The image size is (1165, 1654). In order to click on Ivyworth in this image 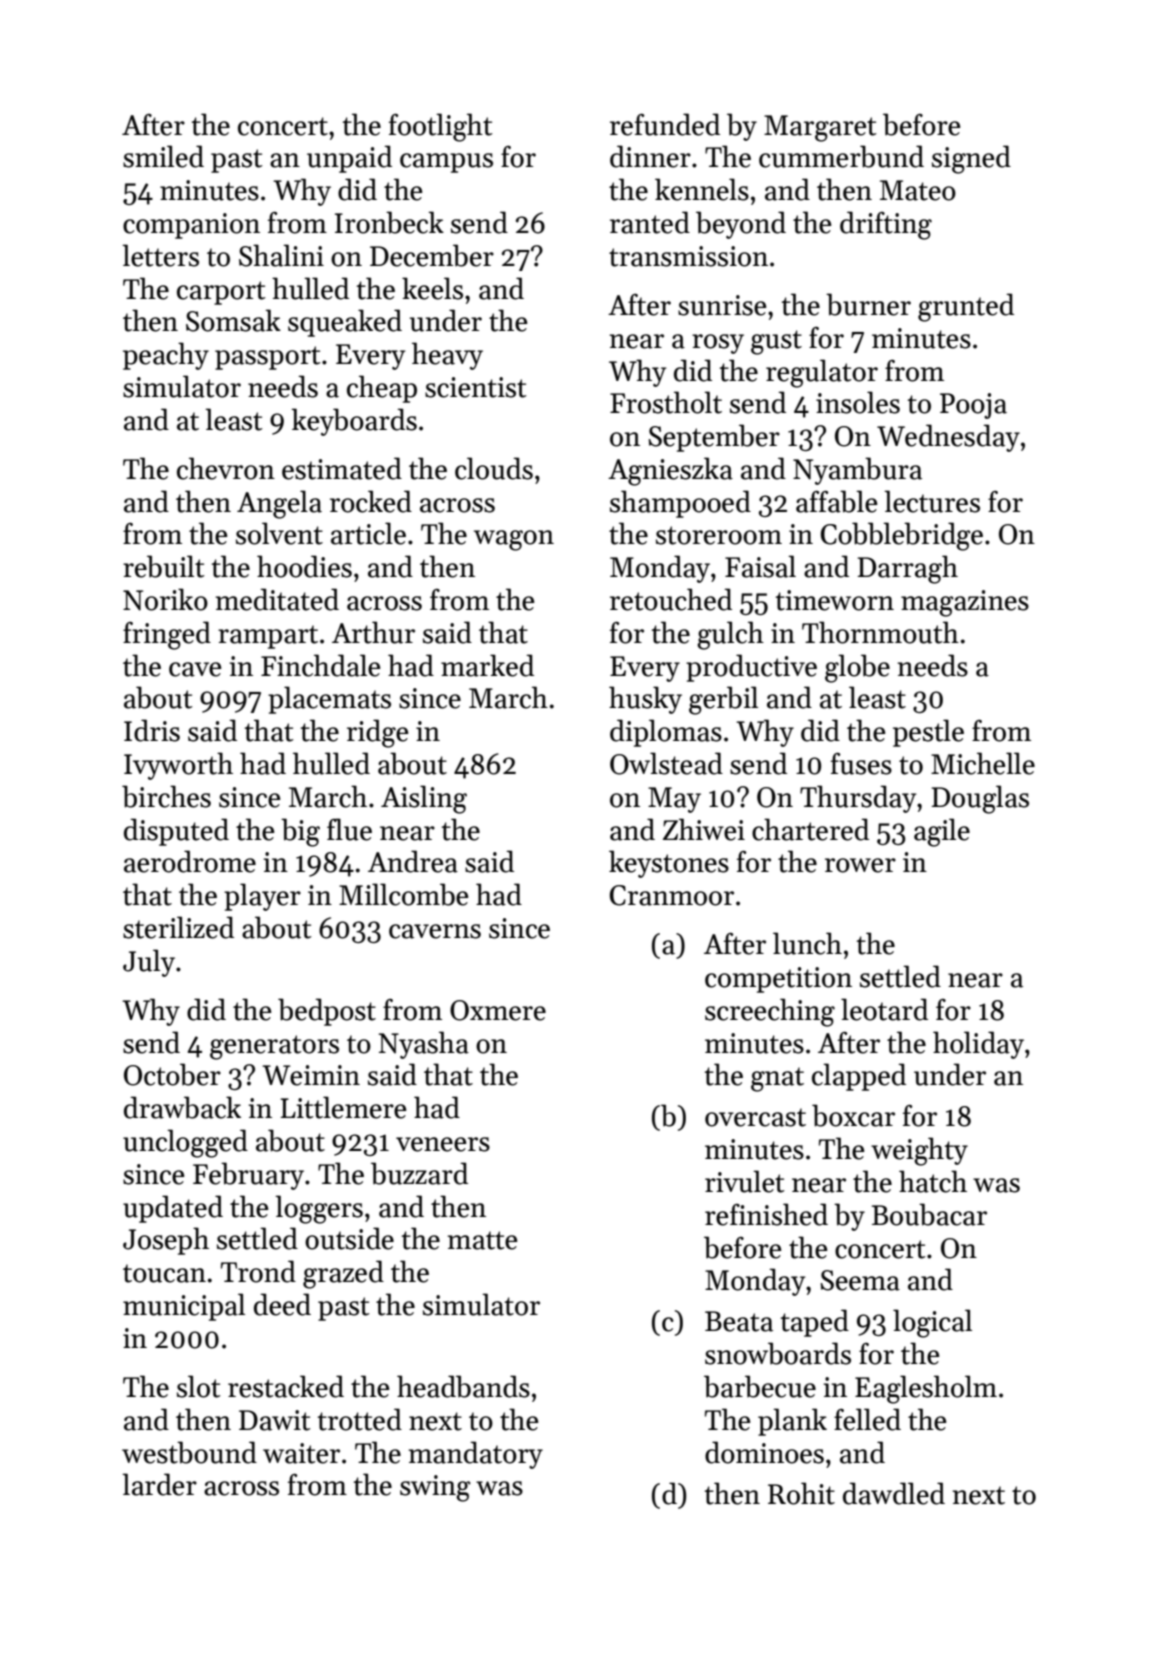, I will do `click(178, 766)`.
